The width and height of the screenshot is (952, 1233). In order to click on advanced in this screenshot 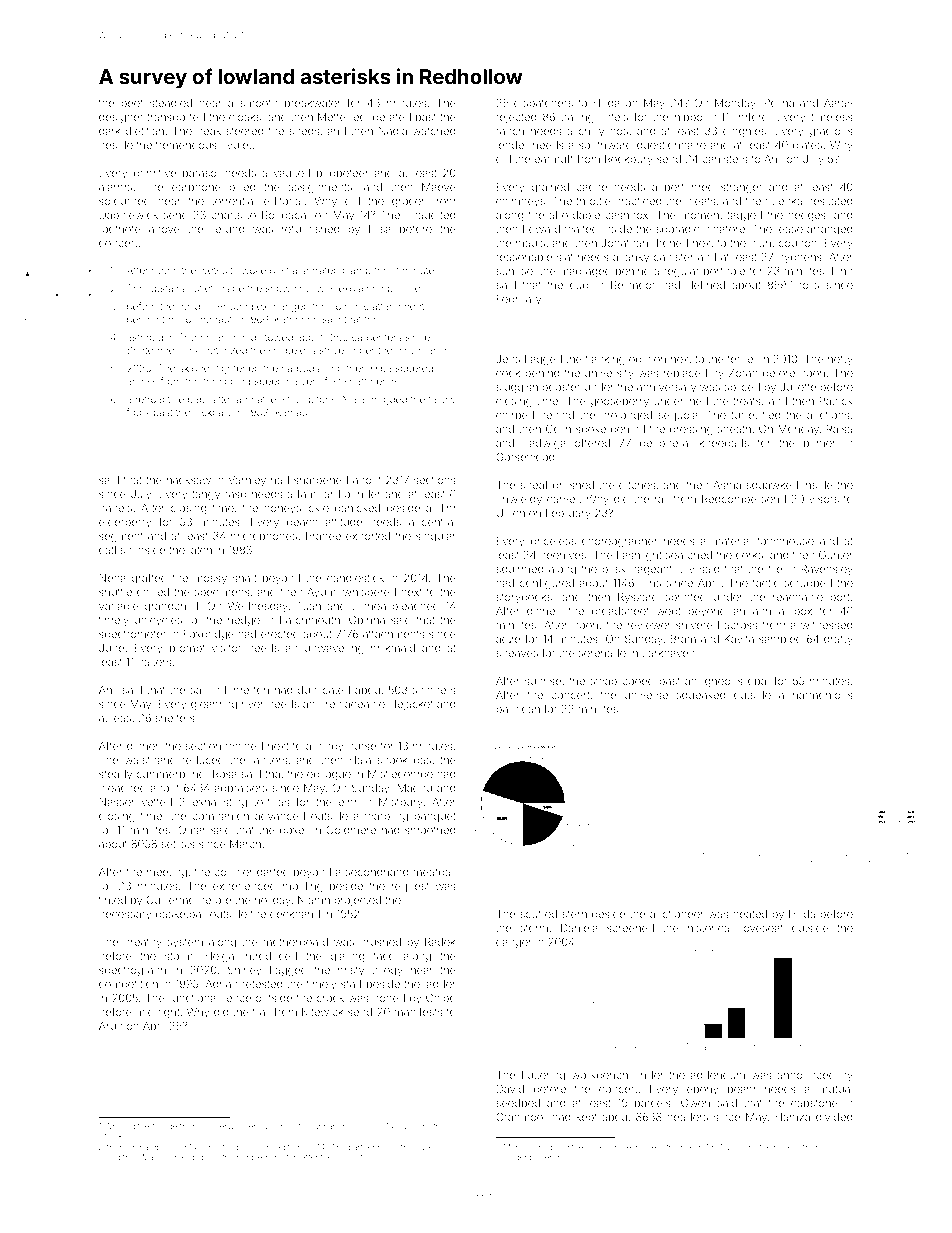, I will do `click(280, 816)`.
